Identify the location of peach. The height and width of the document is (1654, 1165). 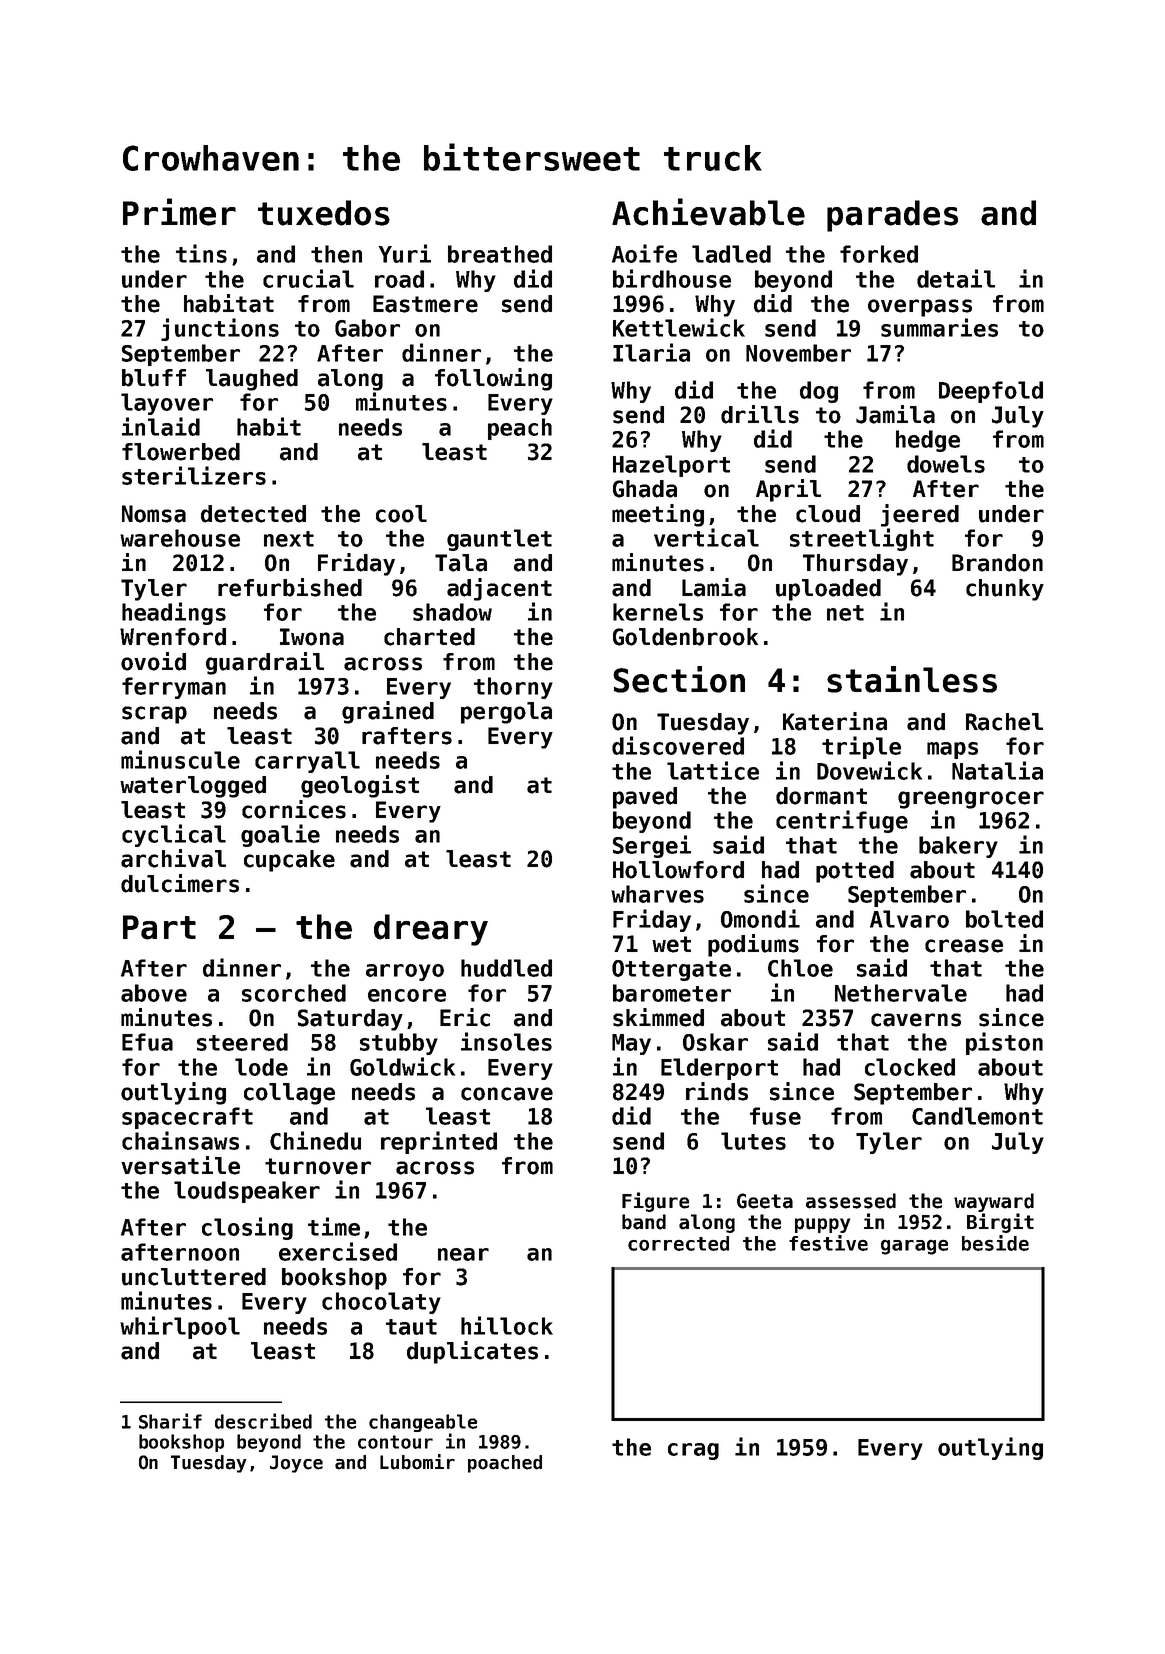
(520, 429).
